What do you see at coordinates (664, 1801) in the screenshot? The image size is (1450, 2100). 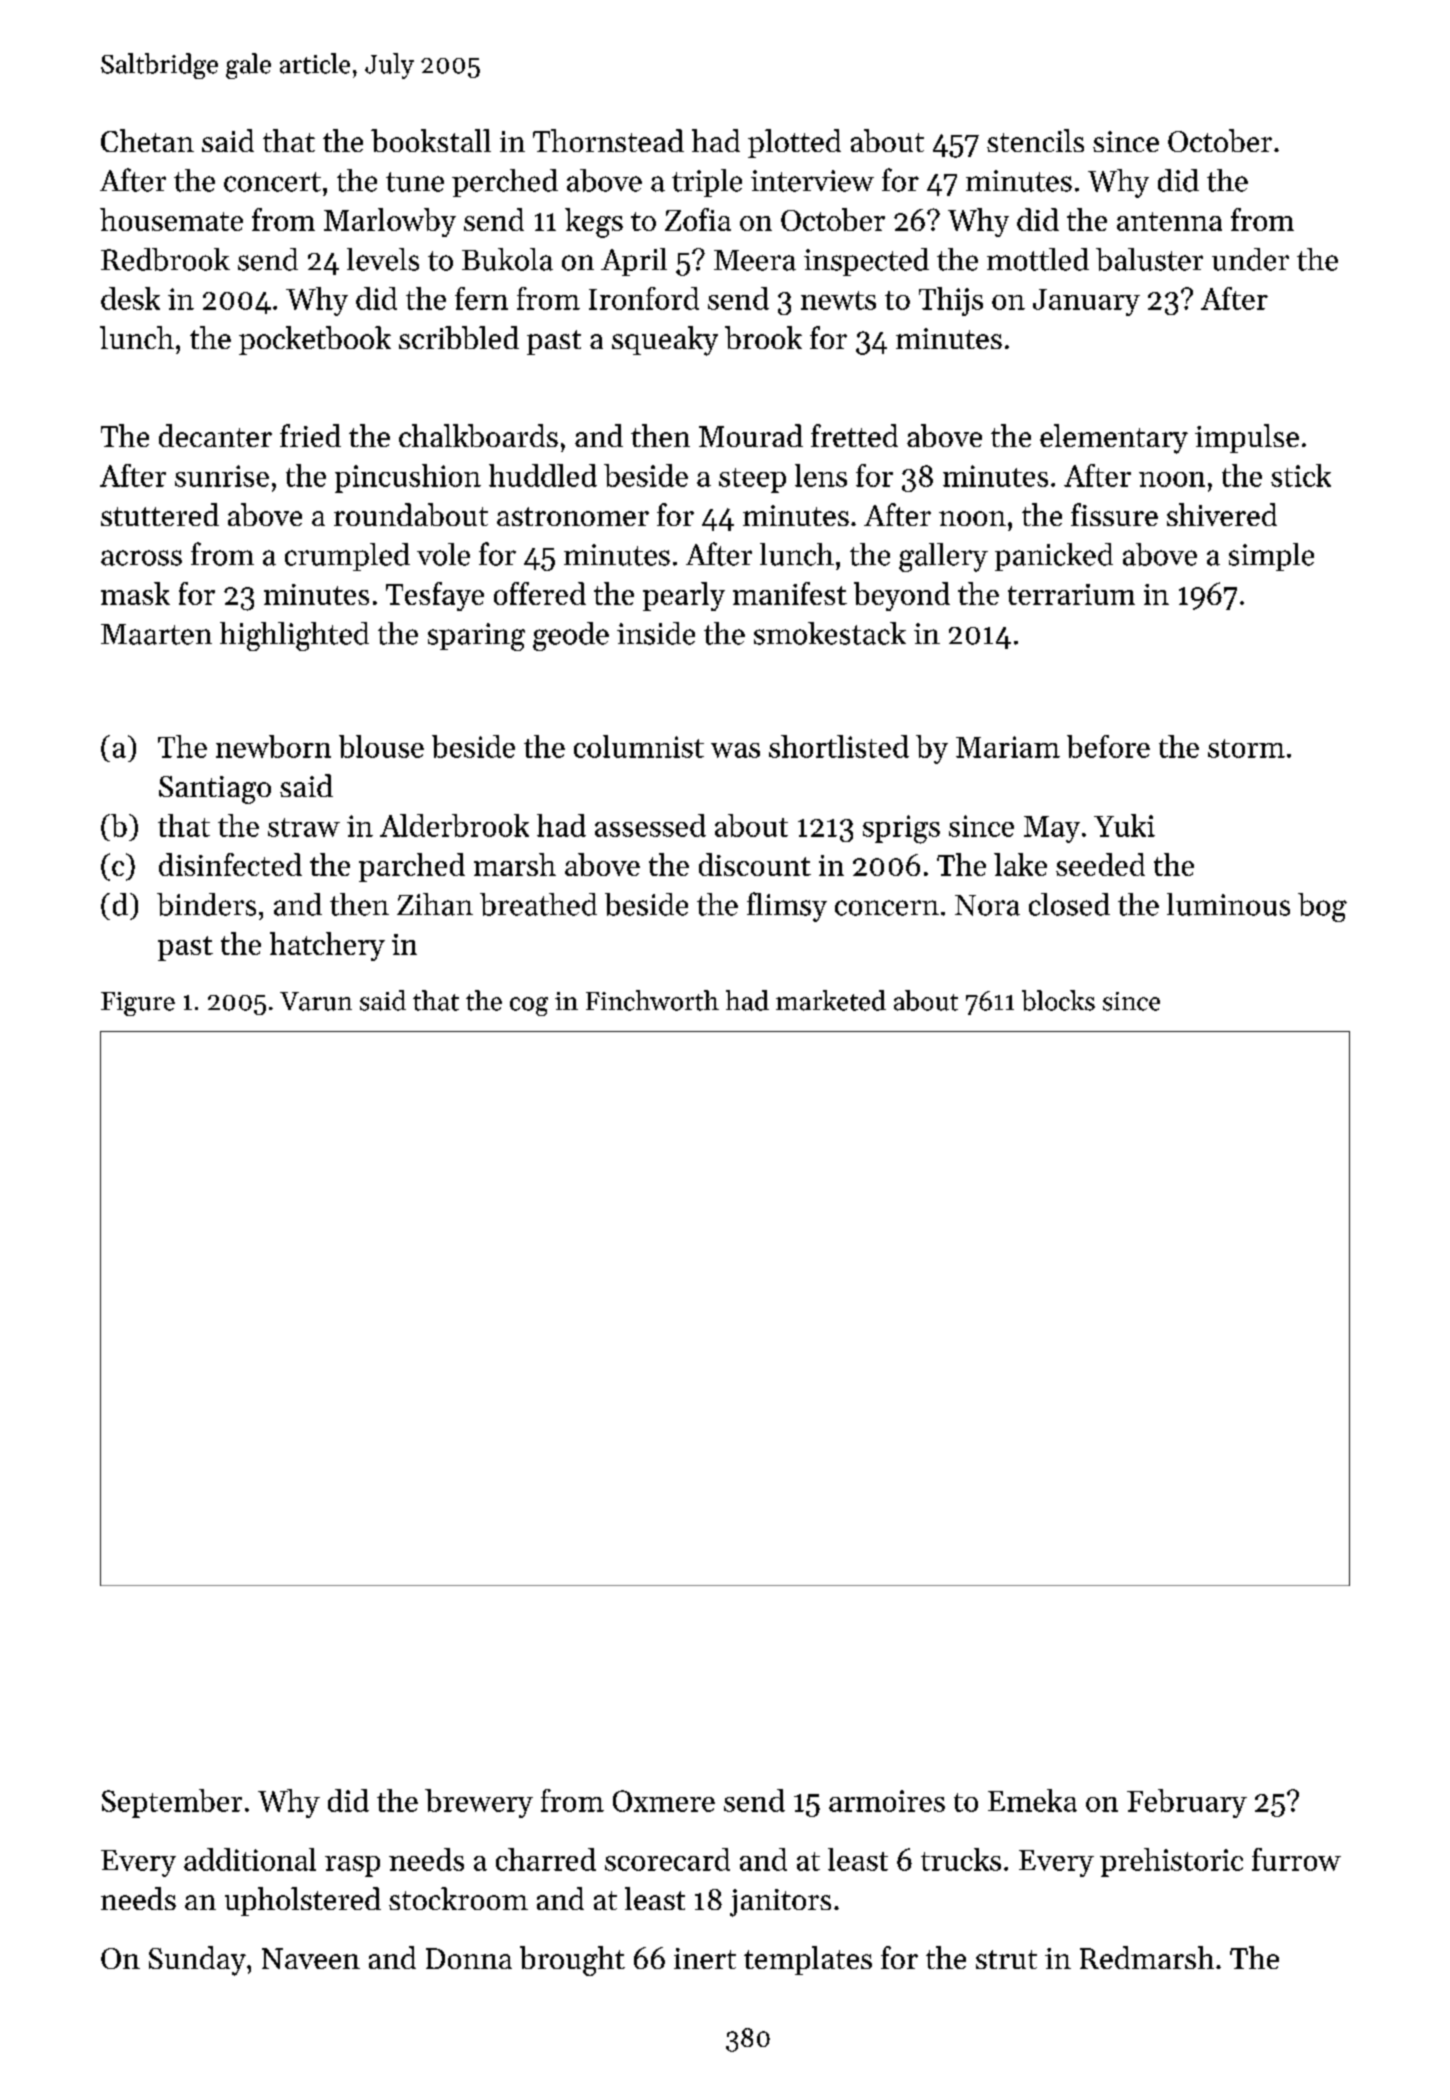 I see `Oxmere` at bounding box center [664, 1801].
